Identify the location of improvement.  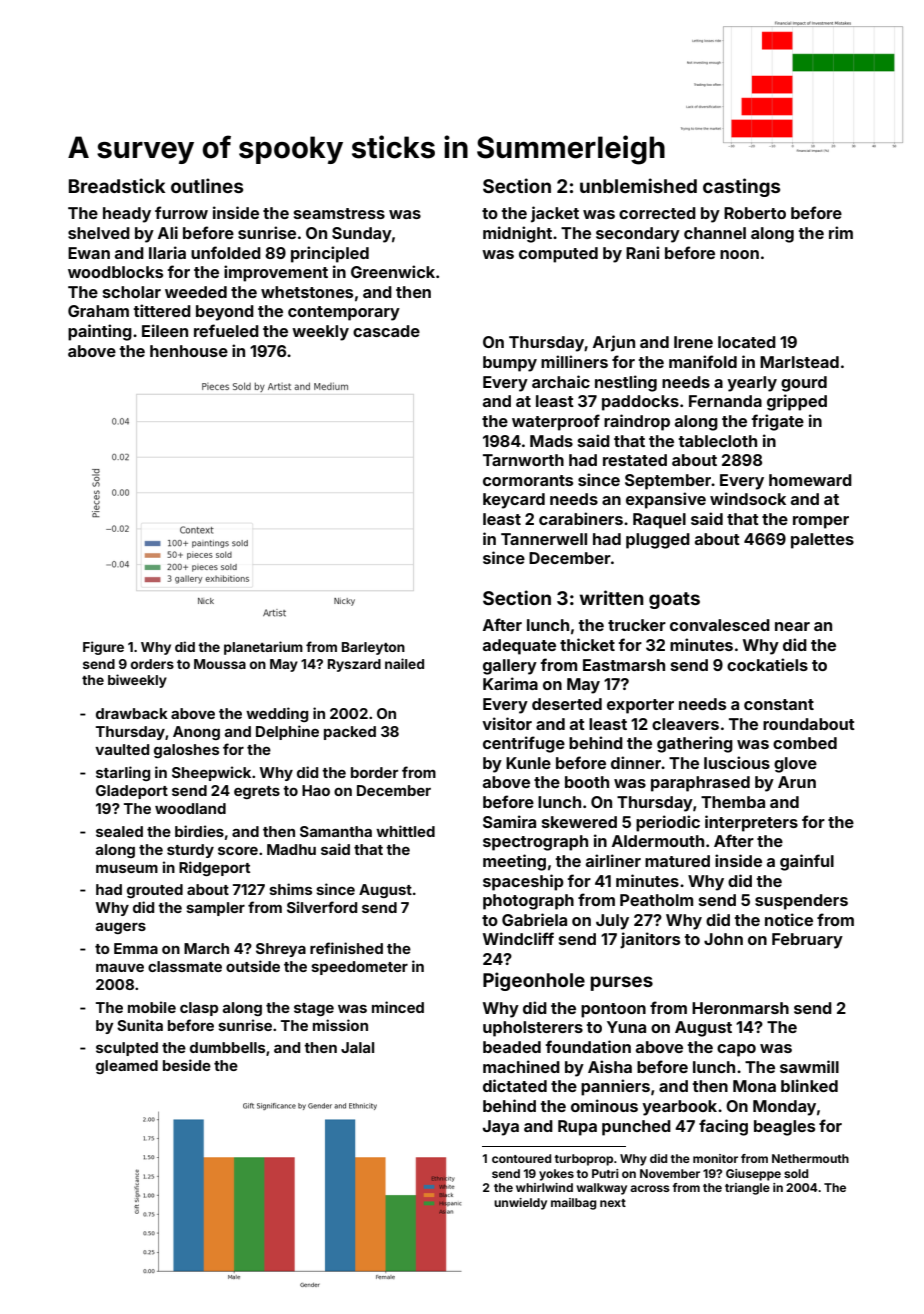
(276, 273).
